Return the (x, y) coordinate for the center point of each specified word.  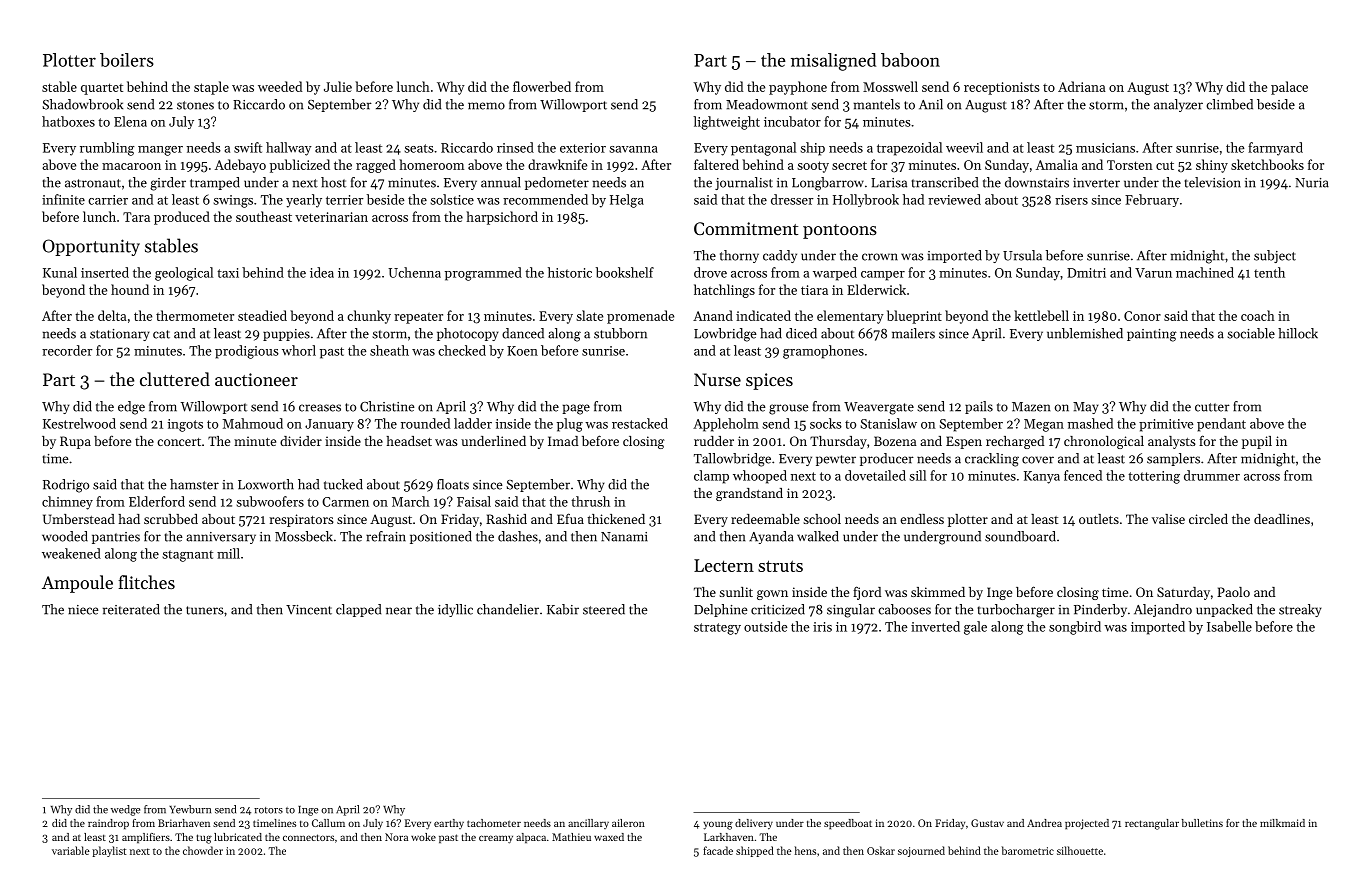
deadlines (1282, 519)
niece (83, 610)
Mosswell (890, 86)
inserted (105, 272)
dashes (518, 536)
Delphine (721, 610)
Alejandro (1163, 610)
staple (211, 88)
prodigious (247, 352)
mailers (913, 333)
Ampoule (77, 584)
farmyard (1275, 149)
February (1152, 200)
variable (71, 850)
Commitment (746, 228)
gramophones (823, 352)
